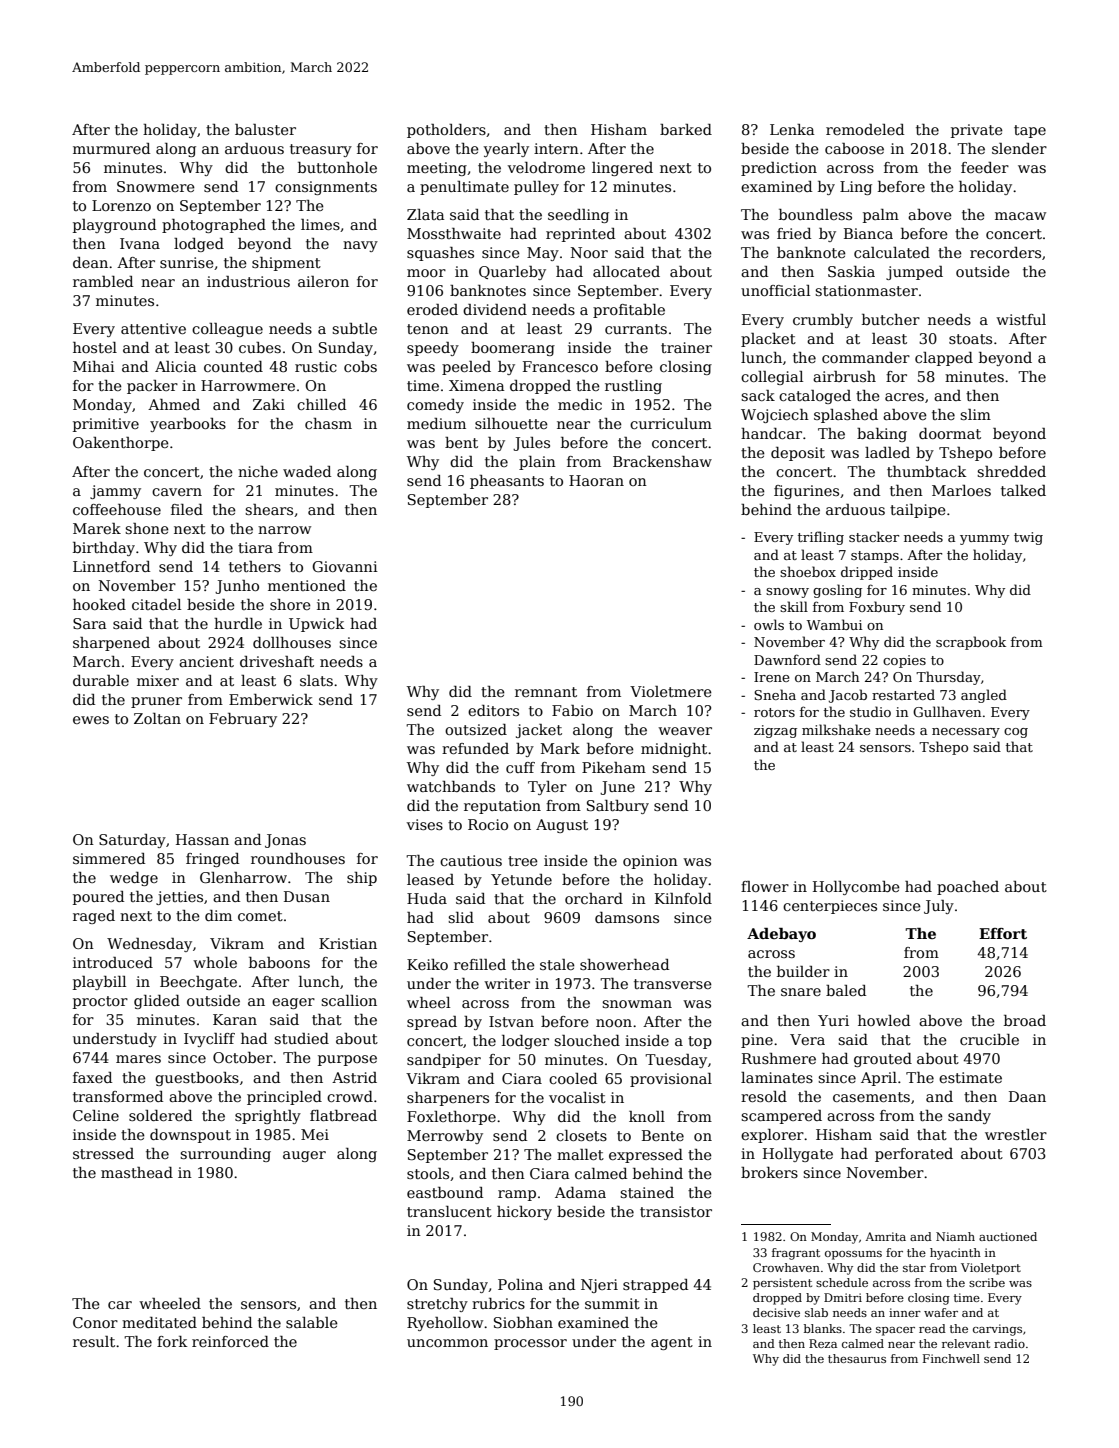  What do you see at coordinates (312, 1322) in the screenshot?
I see `salable` at bounding box center [312, 1322].
